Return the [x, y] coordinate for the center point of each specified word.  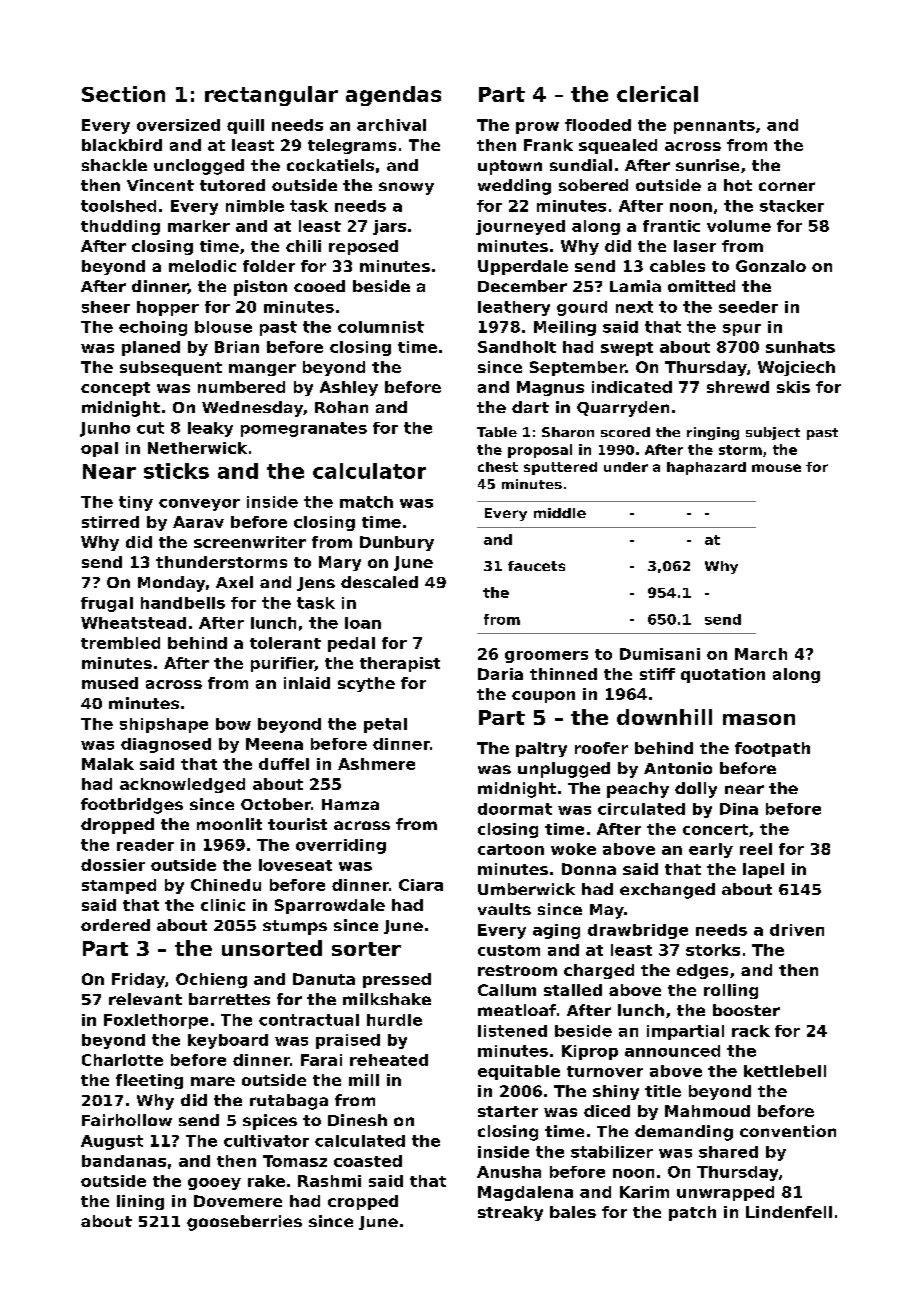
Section [123, 94]
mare [213, 1081]
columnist [381, 327]
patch [692, 1213]
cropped [363, 1202]
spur [742, 330]
